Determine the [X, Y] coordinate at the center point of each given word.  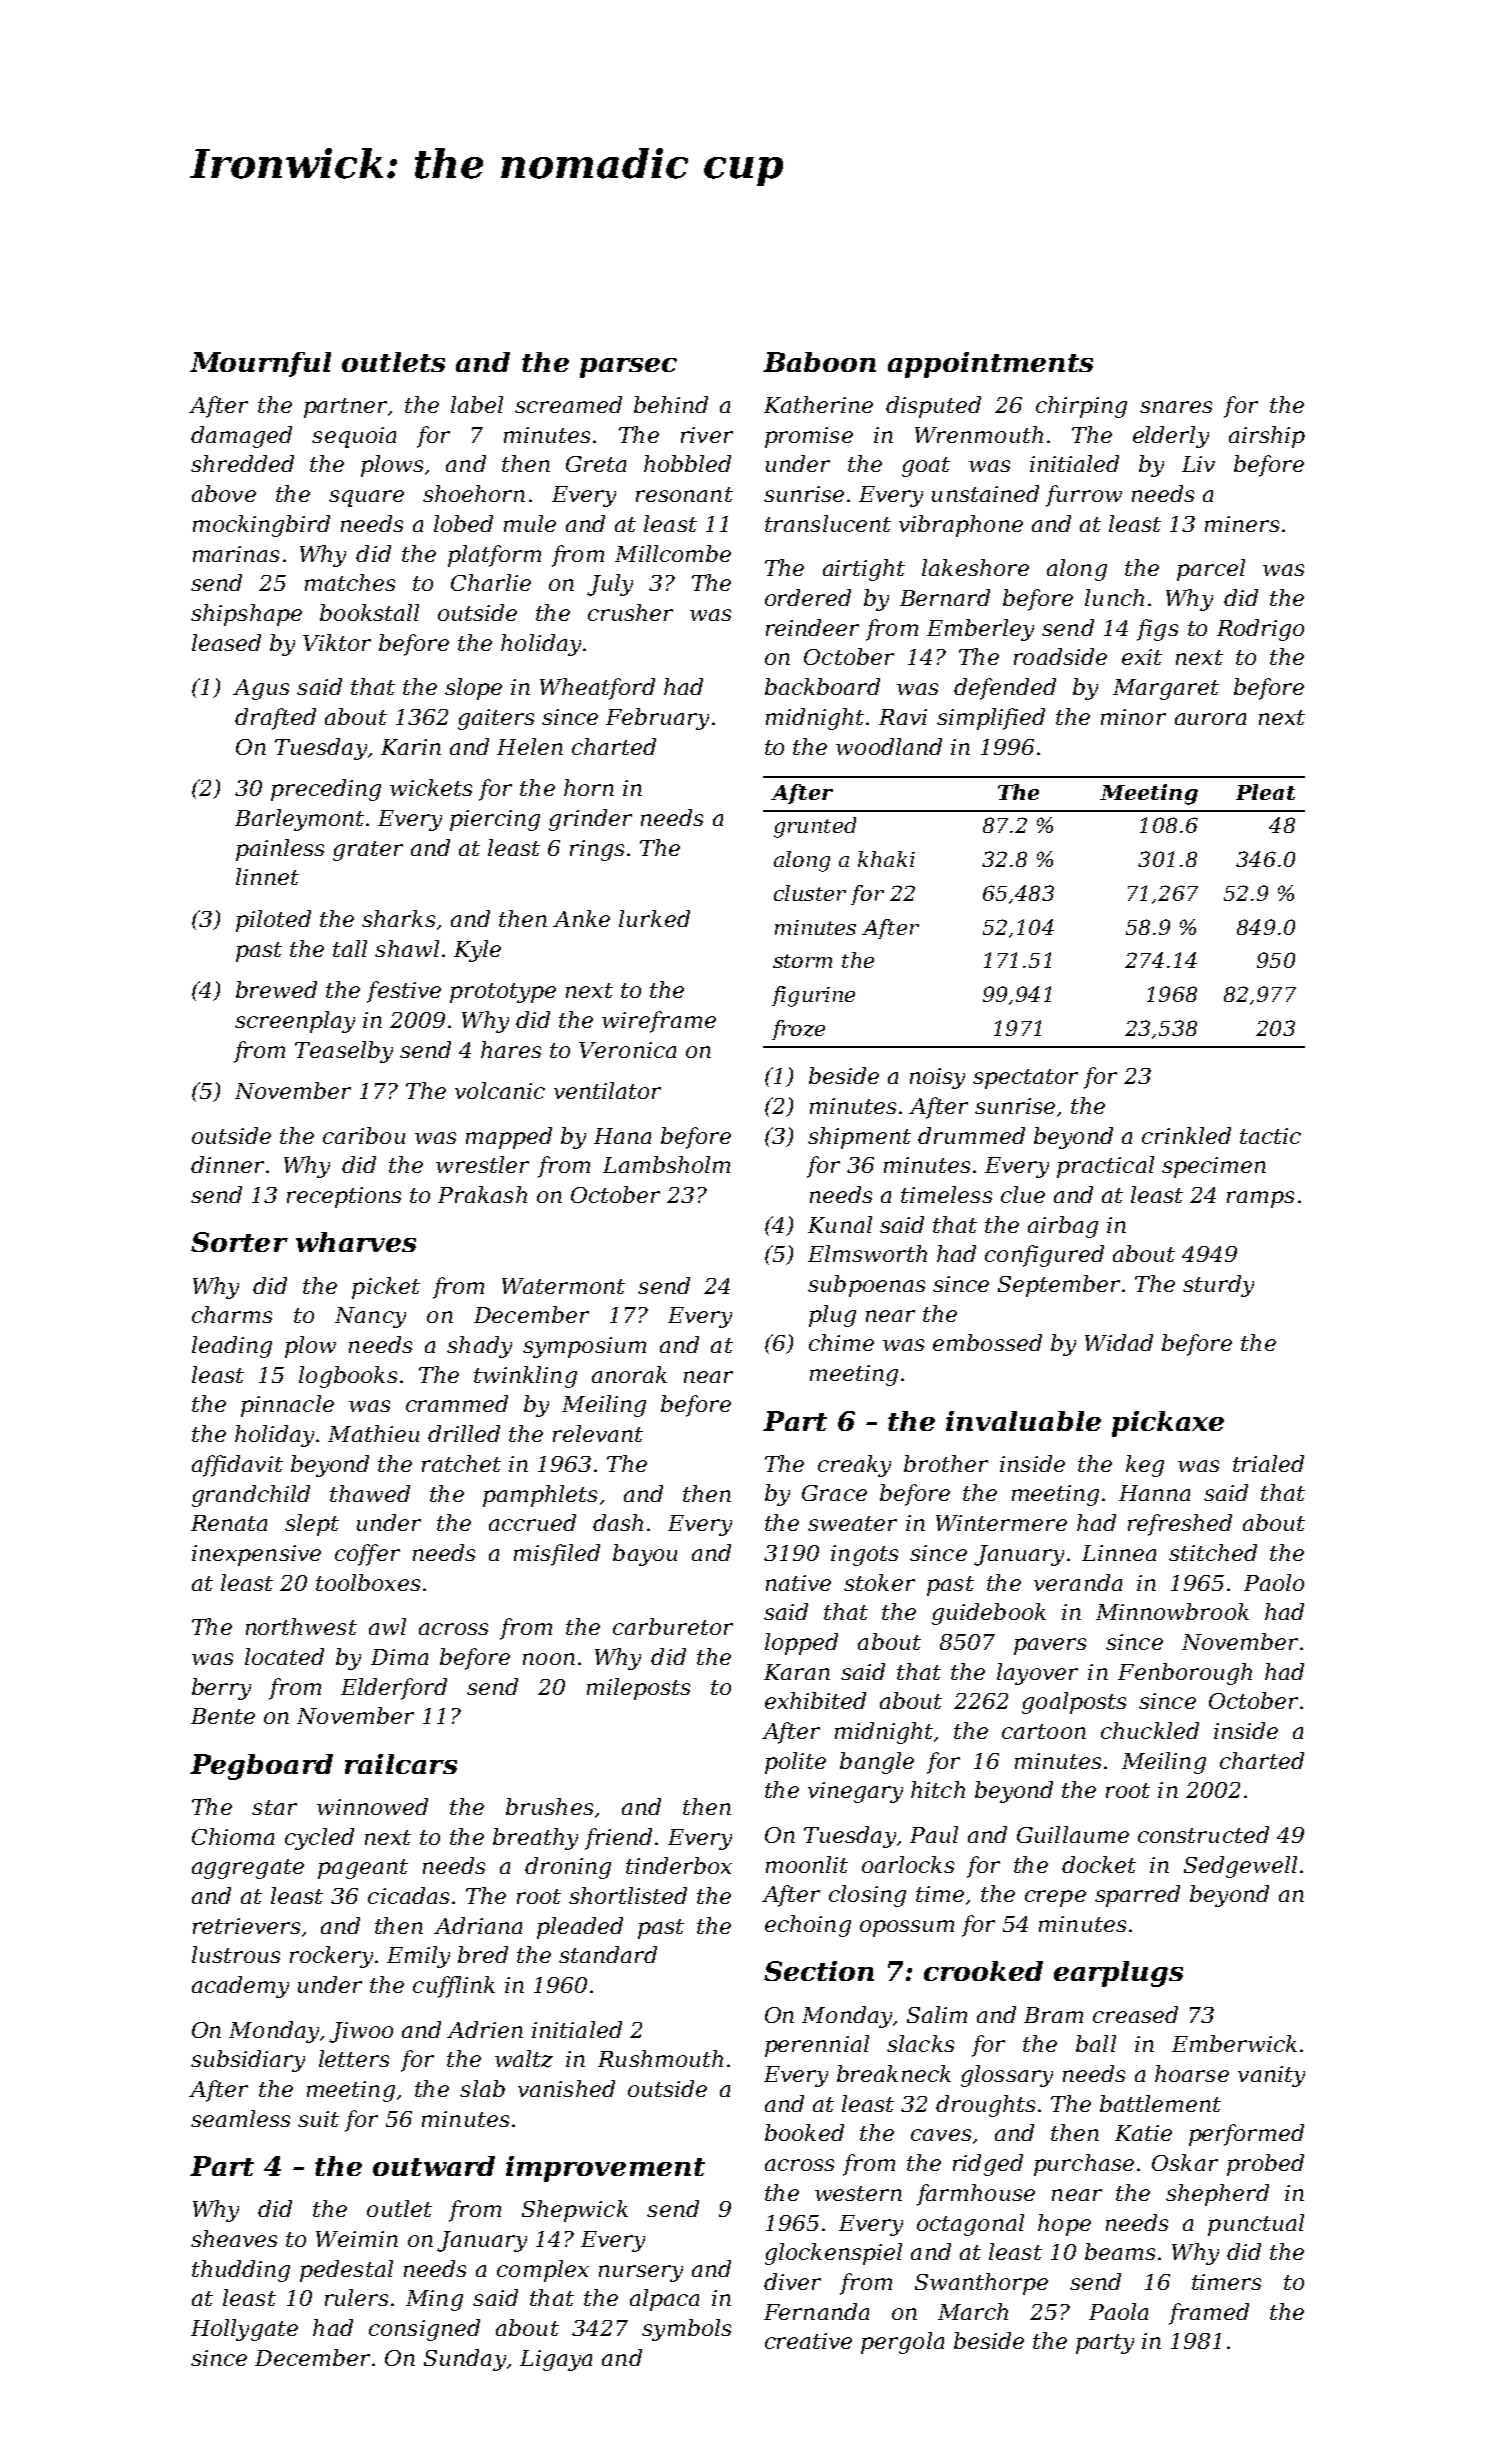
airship [1267, 437]
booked [804, 2132]
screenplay [295, 1022]
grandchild [251, 1496]
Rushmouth [660, 2058]
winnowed [372, 1806]
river [707, 435]
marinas [236, 554]
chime [841, 1342]
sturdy [1218, 1286]
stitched [1213, 1552]
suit [318, 2119]
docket [1099, 1864]
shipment [859, 1138]
